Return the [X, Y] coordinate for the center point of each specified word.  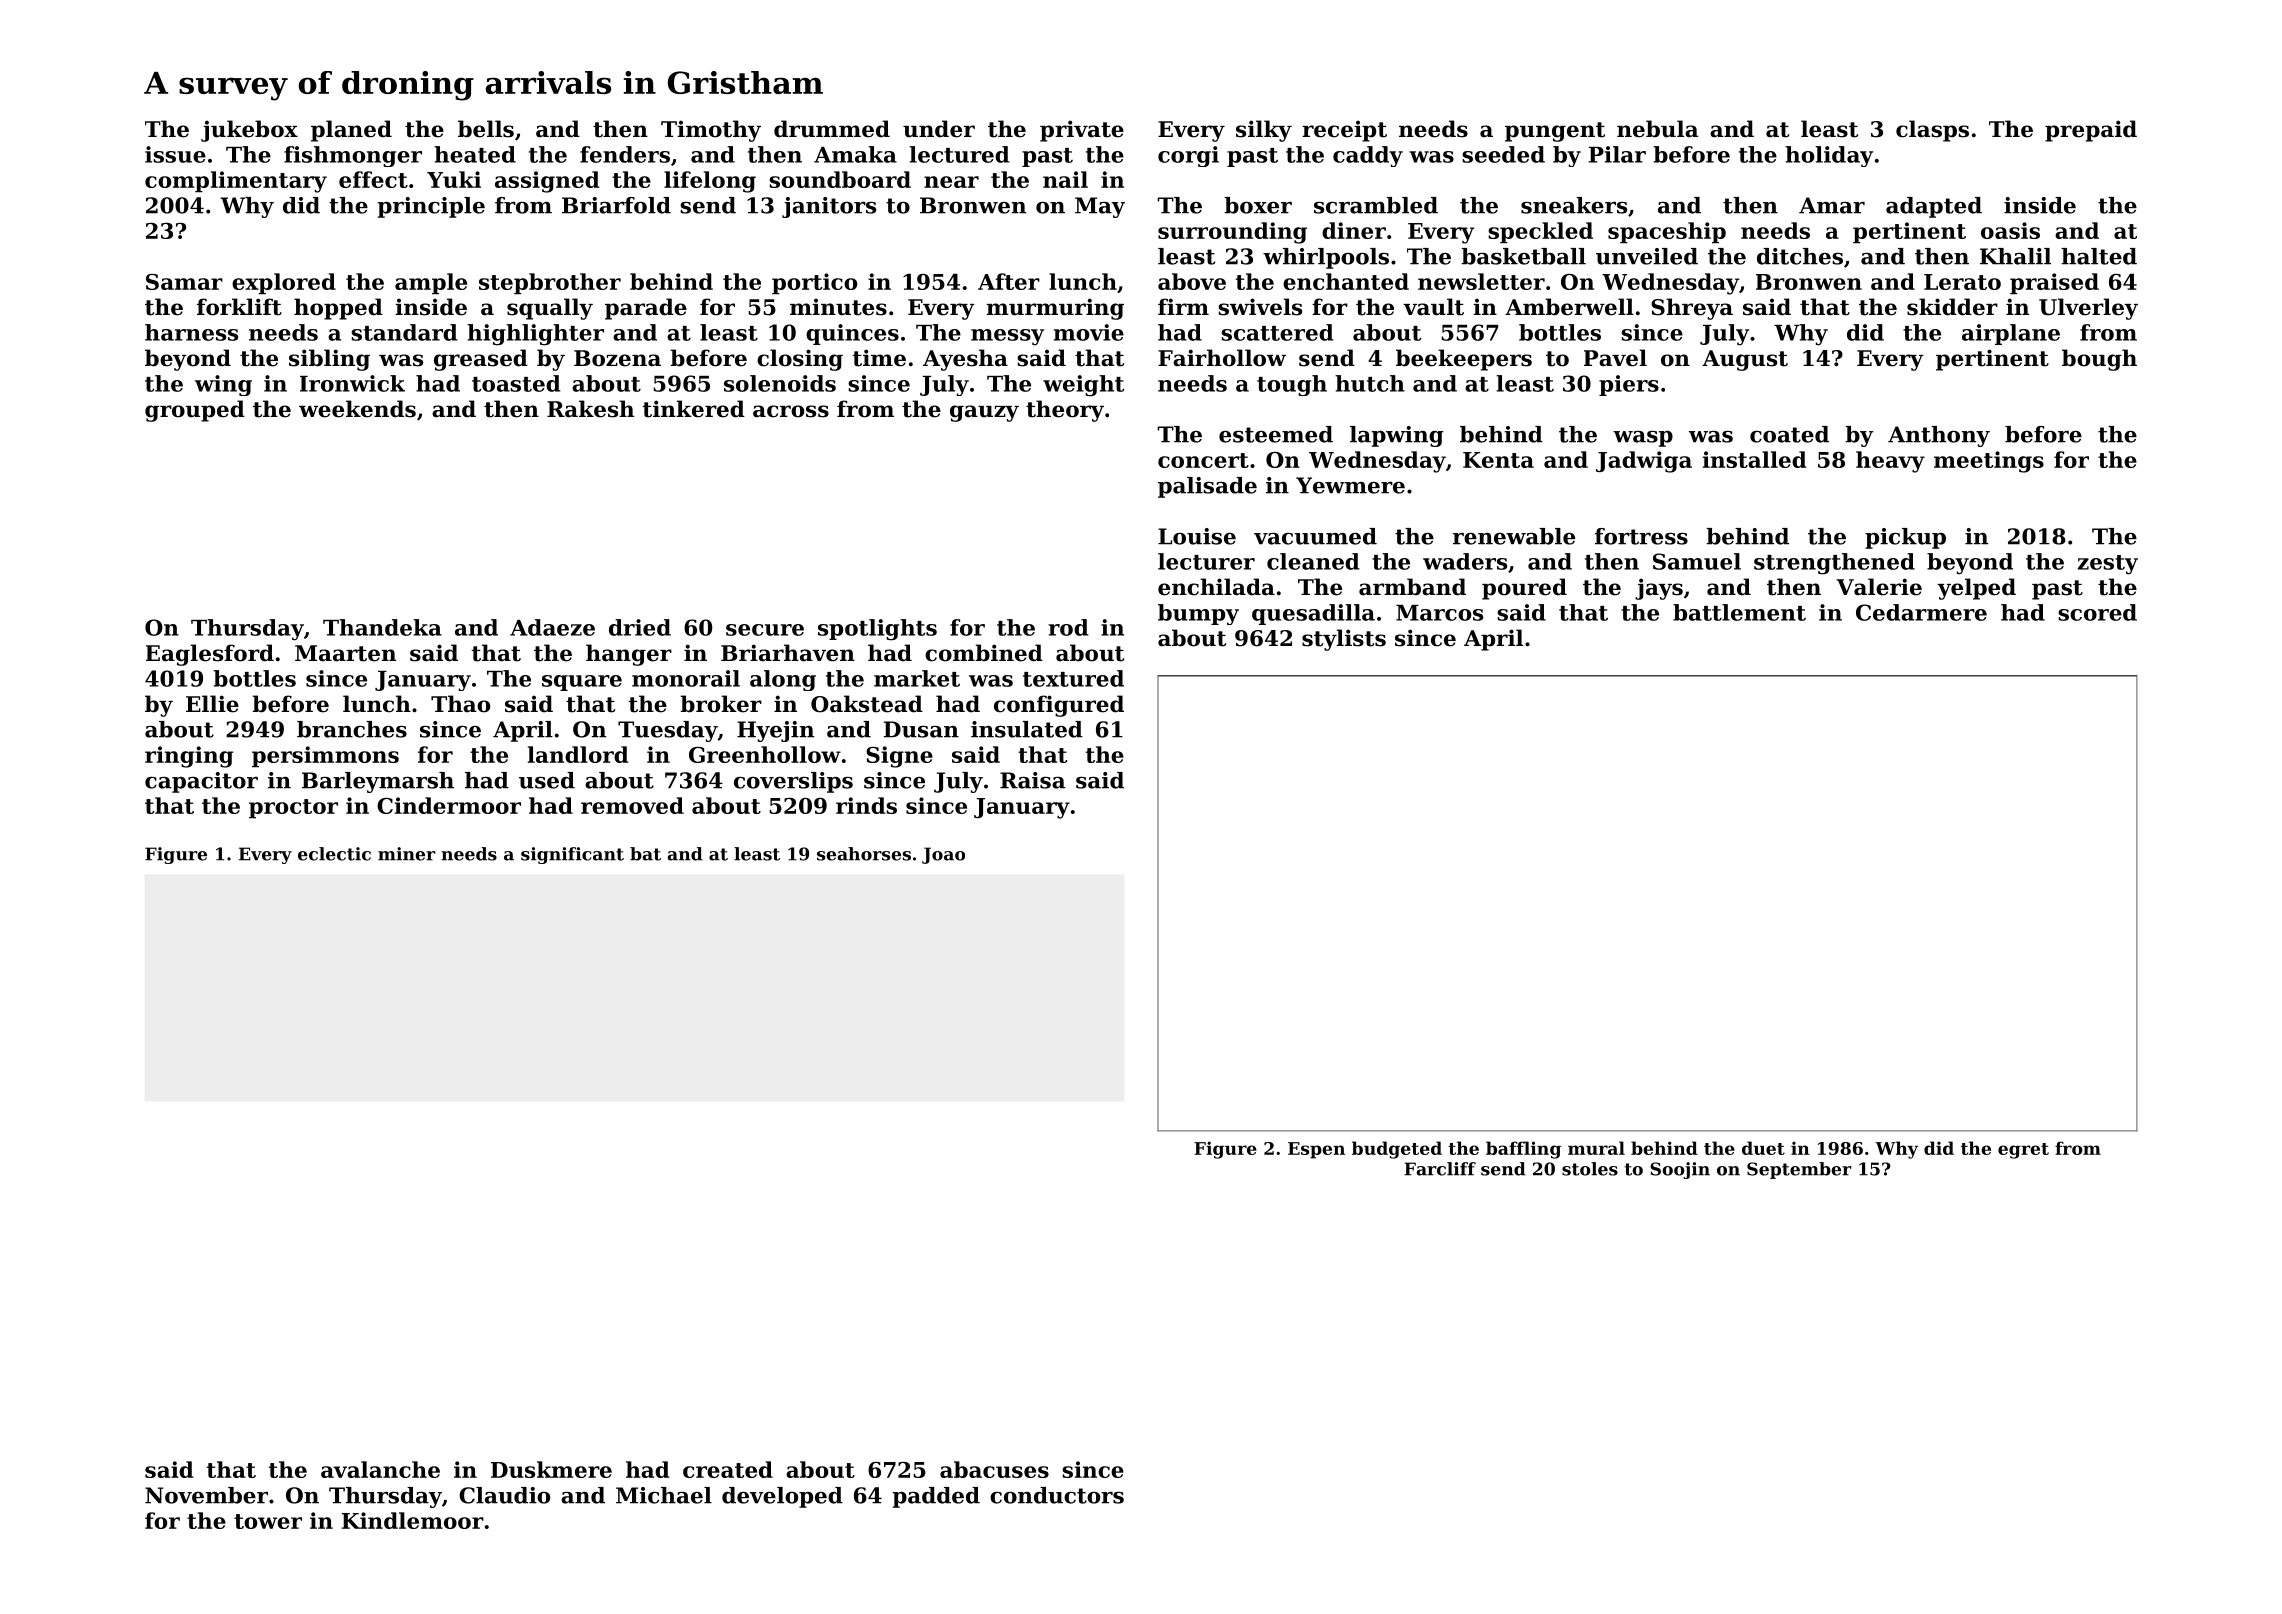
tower [268, 1521]
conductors [1057, 1495]
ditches [1800, 256]
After [1009, 281]
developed [782, 1497]
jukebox [249, 131]
